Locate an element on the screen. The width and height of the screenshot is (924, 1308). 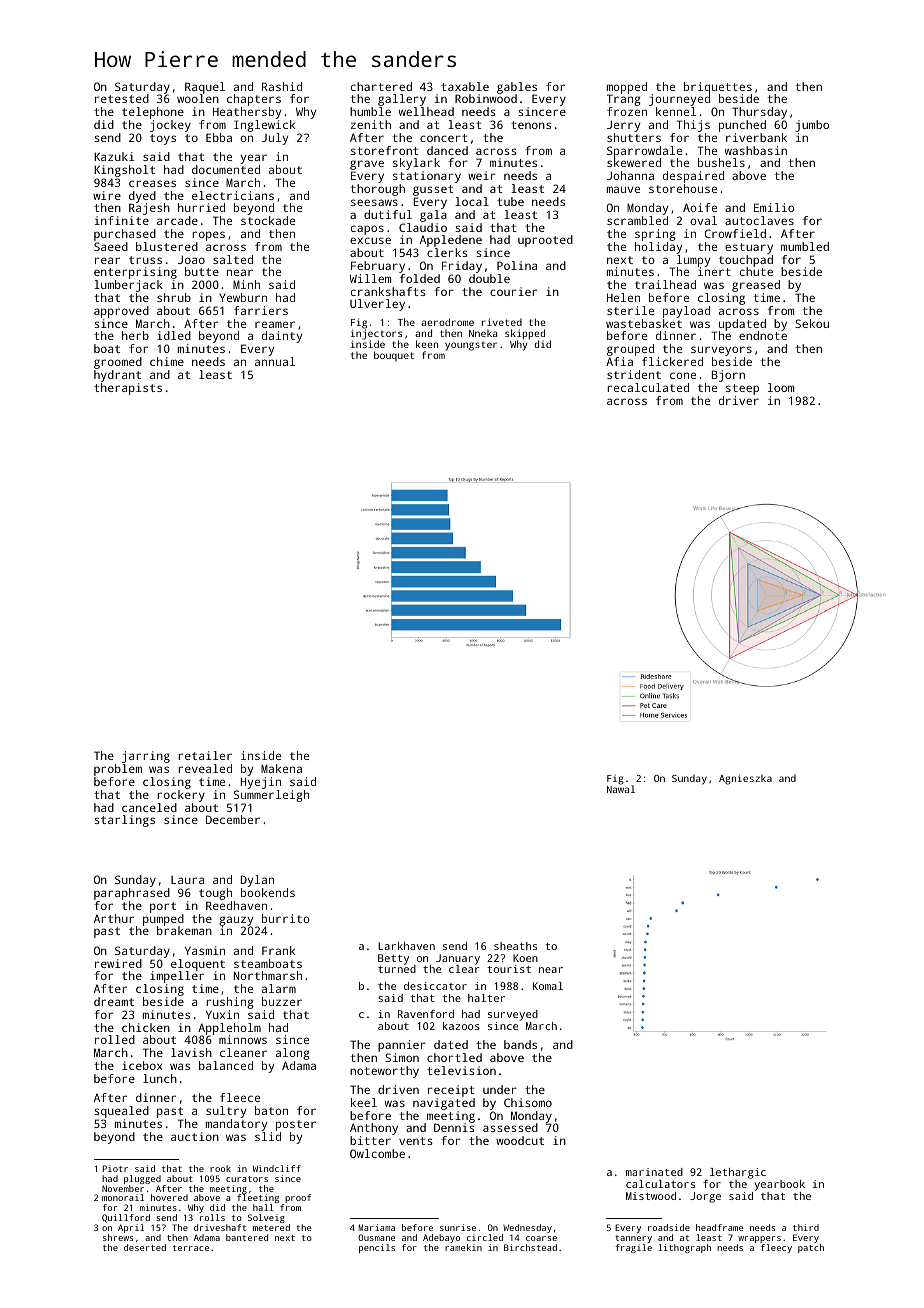
squealed is located at coordinates (121, 1112).
